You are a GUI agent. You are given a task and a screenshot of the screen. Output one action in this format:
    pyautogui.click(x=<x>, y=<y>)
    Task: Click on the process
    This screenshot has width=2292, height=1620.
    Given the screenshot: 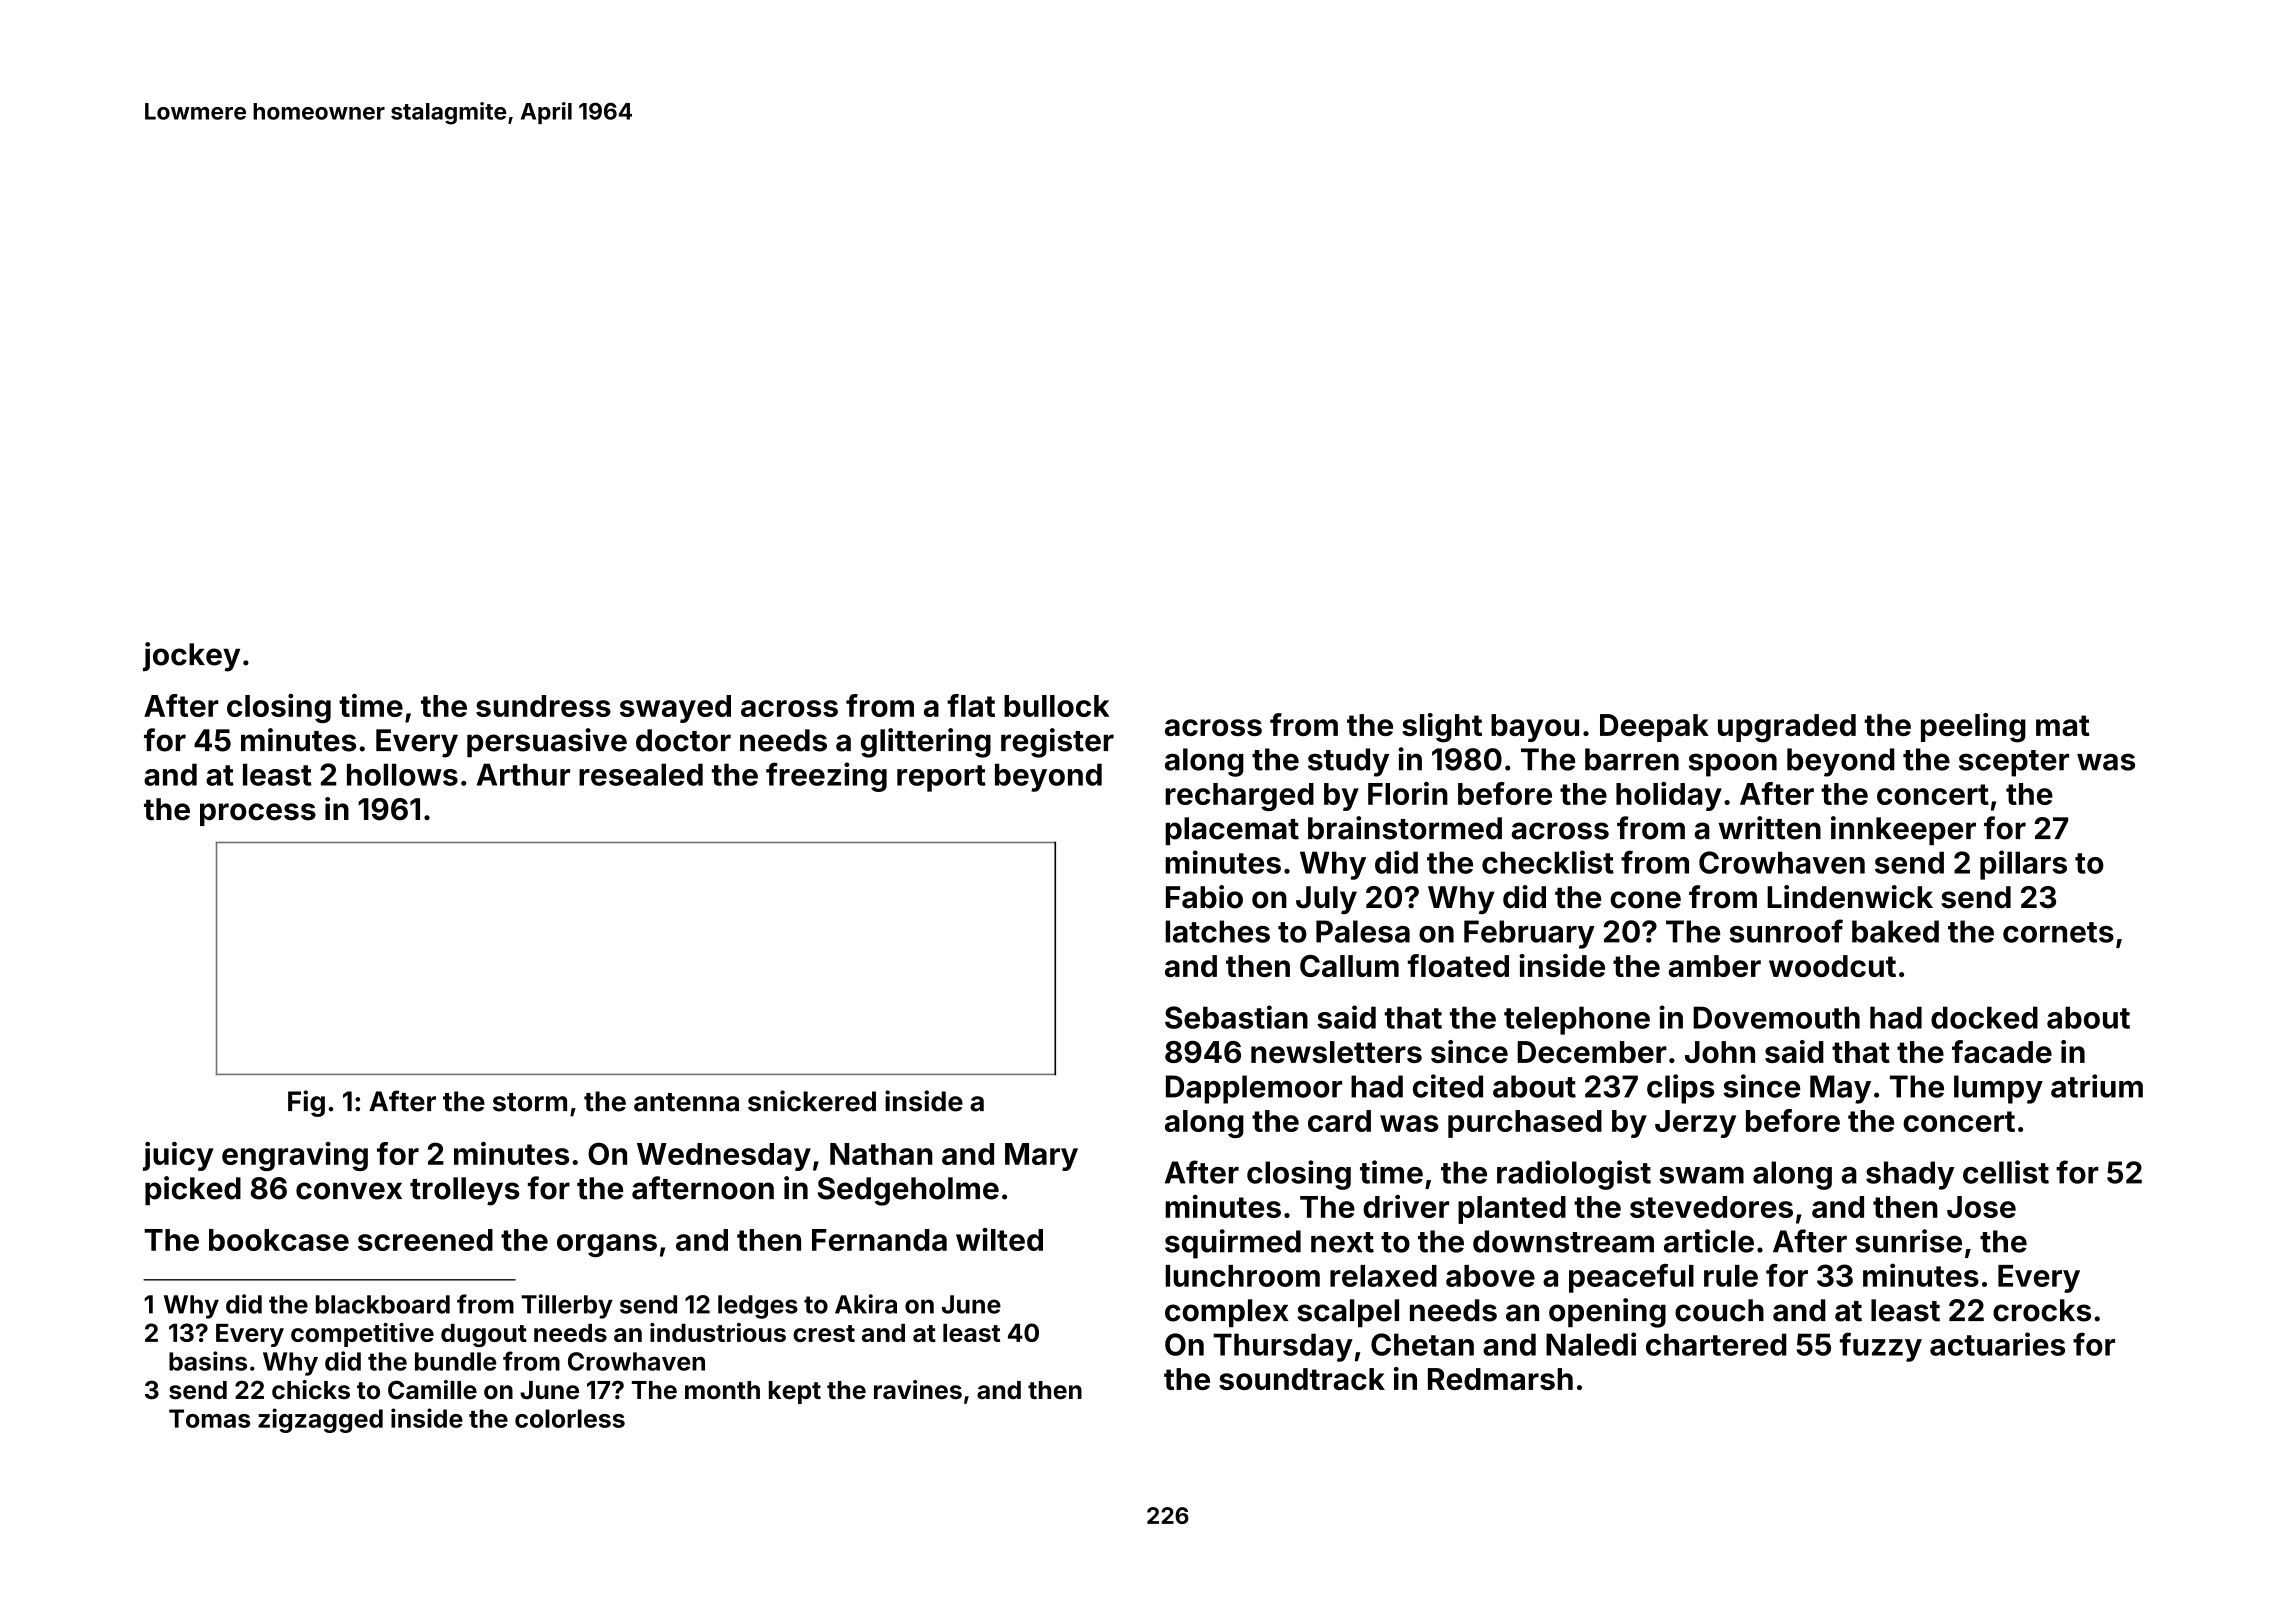 What is the action you would take?
    pyautogui.click(x=258, y=814)
